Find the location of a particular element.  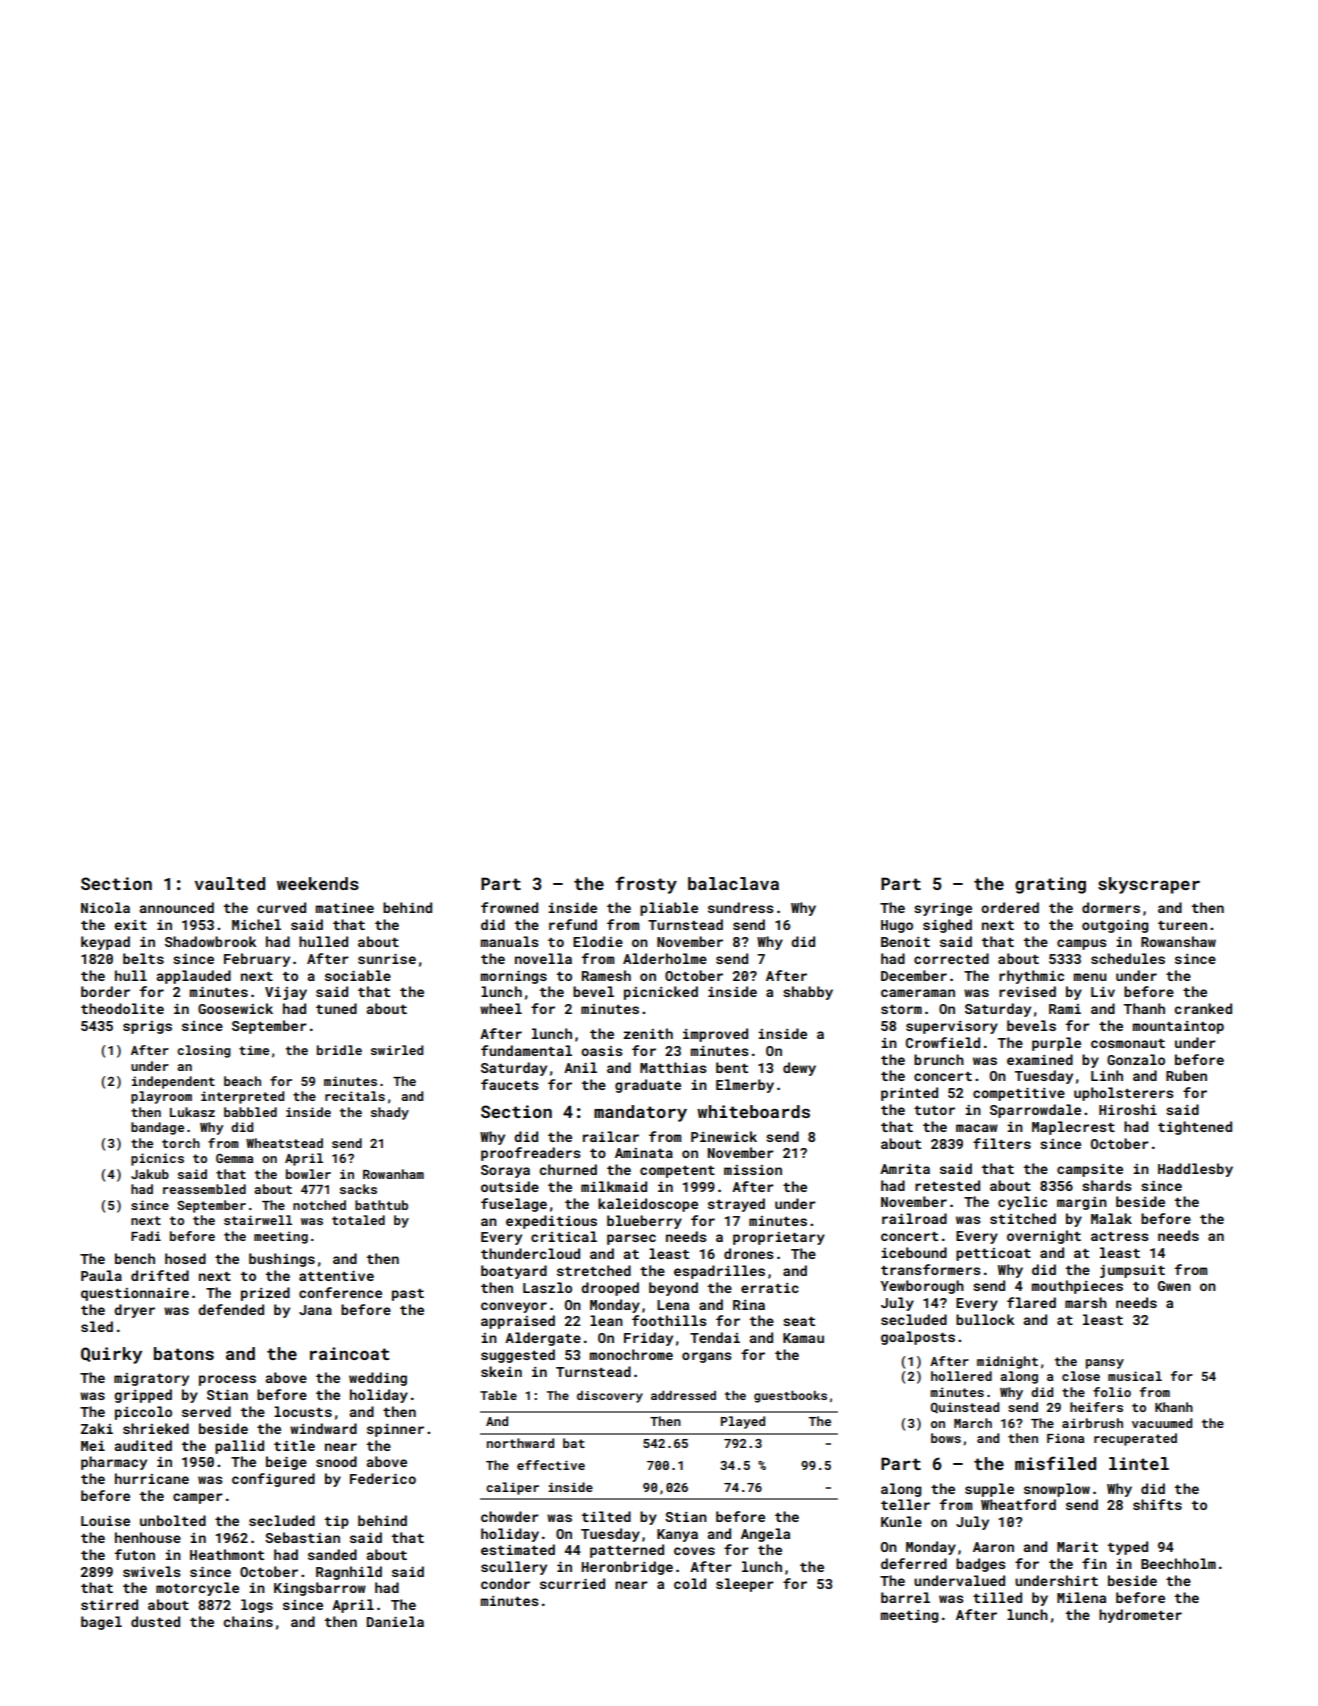

frowned is located at coordinates (509, 907).
